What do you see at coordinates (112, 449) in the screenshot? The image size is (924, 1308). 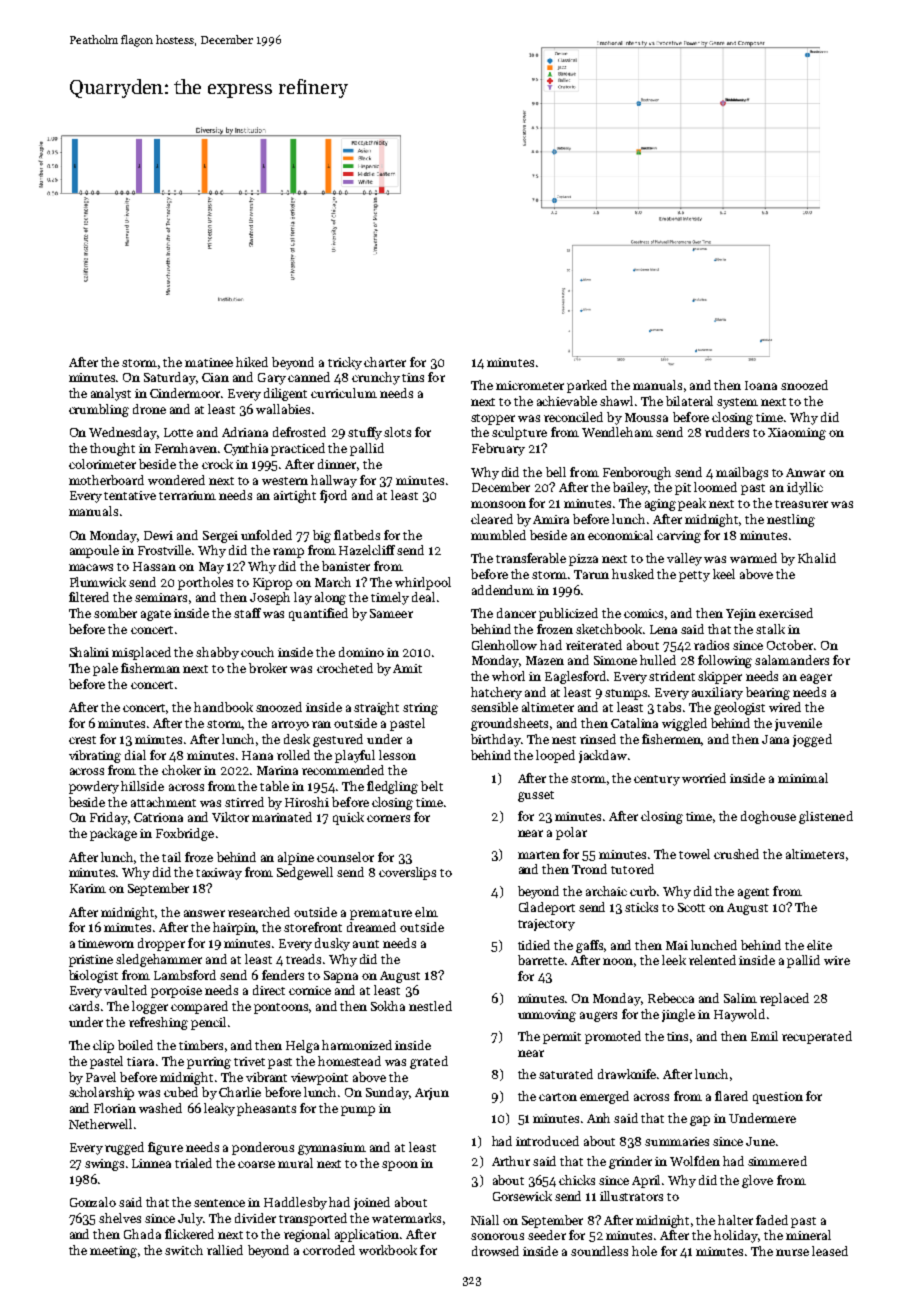 I see `thought` at bounding box center [112, 449].
